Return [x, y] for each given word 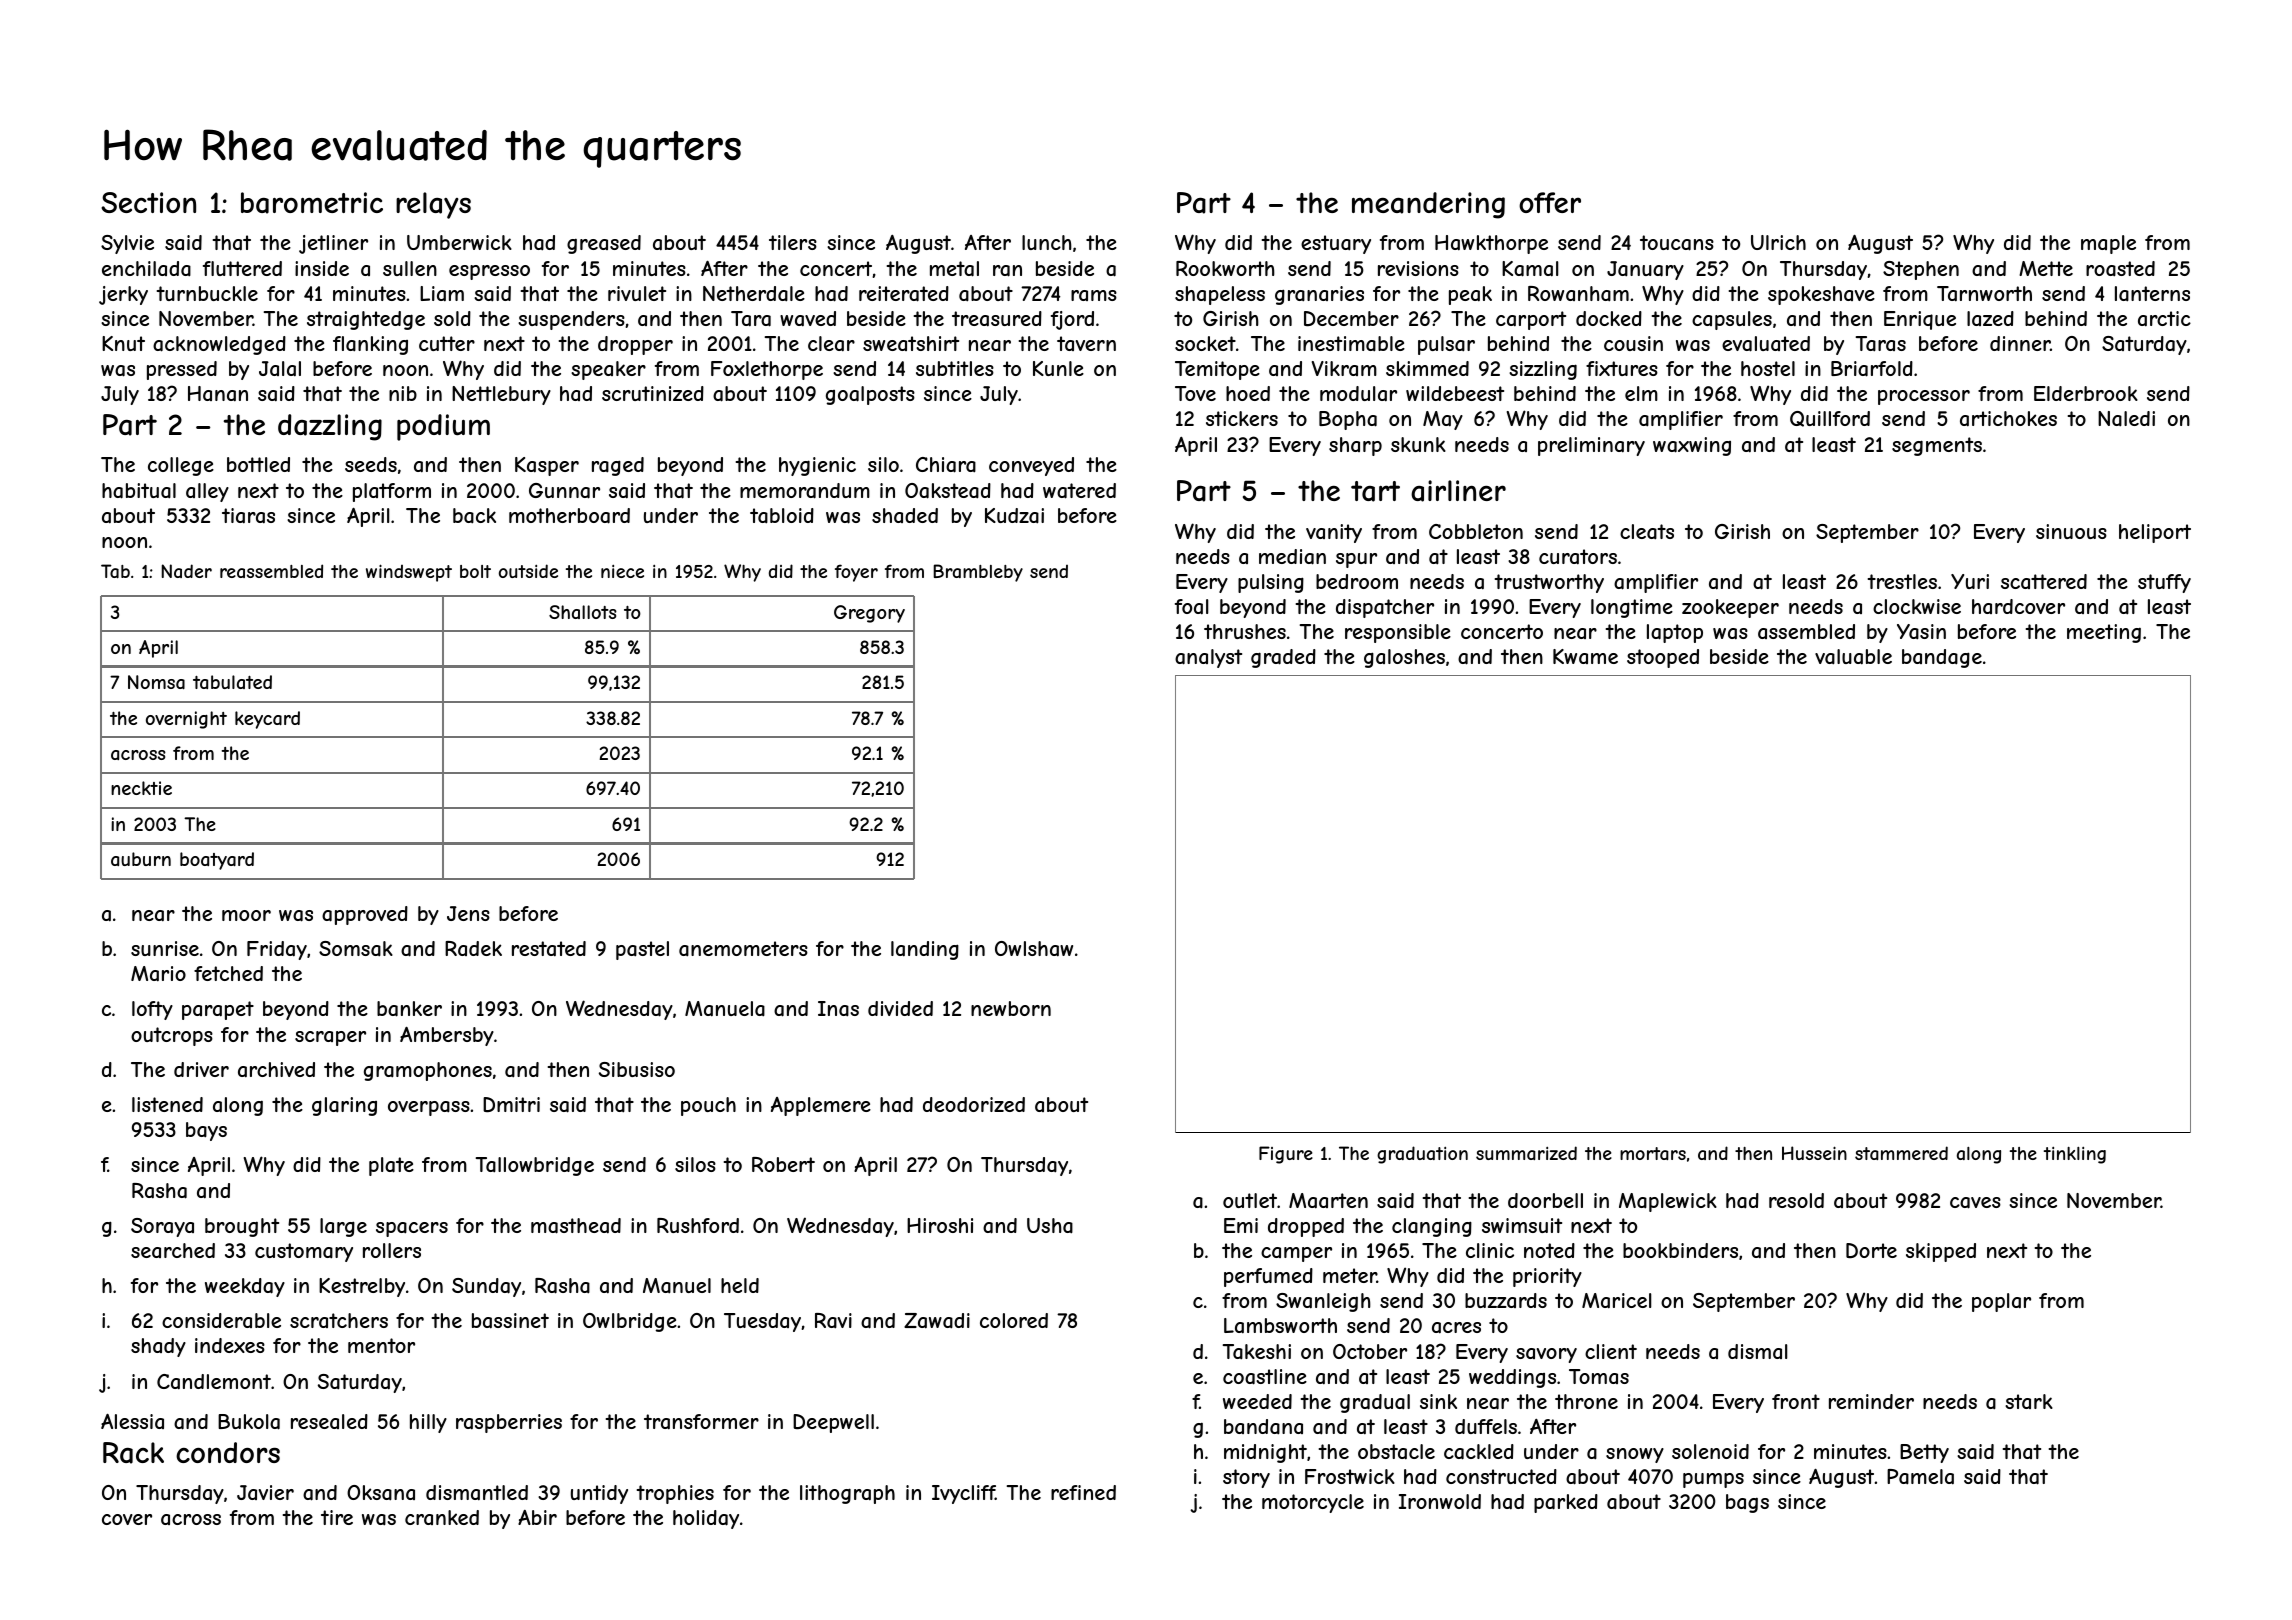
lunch [1047, 242]
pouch [708, 1106]
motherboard [569, 516]
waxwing [1692, 446]
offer [1550, 202]
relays [433, 205]
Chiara [946, 465]
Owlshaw [1034, 949]
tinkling [2075, 1155]
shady [158, 1347]
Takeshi [1257, 1352]
